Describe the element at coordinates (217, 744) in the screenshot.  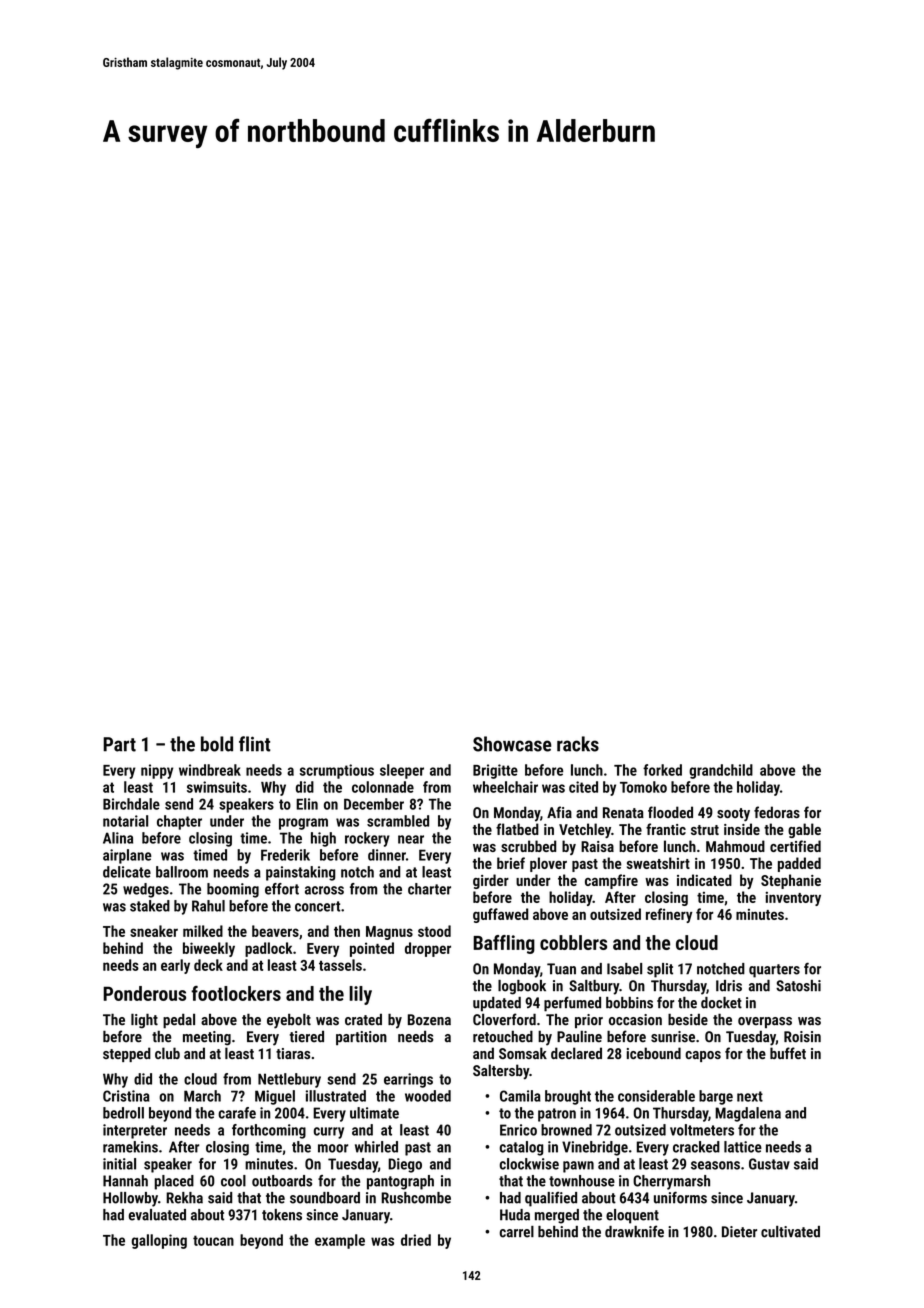
I see `bold` at that location.
